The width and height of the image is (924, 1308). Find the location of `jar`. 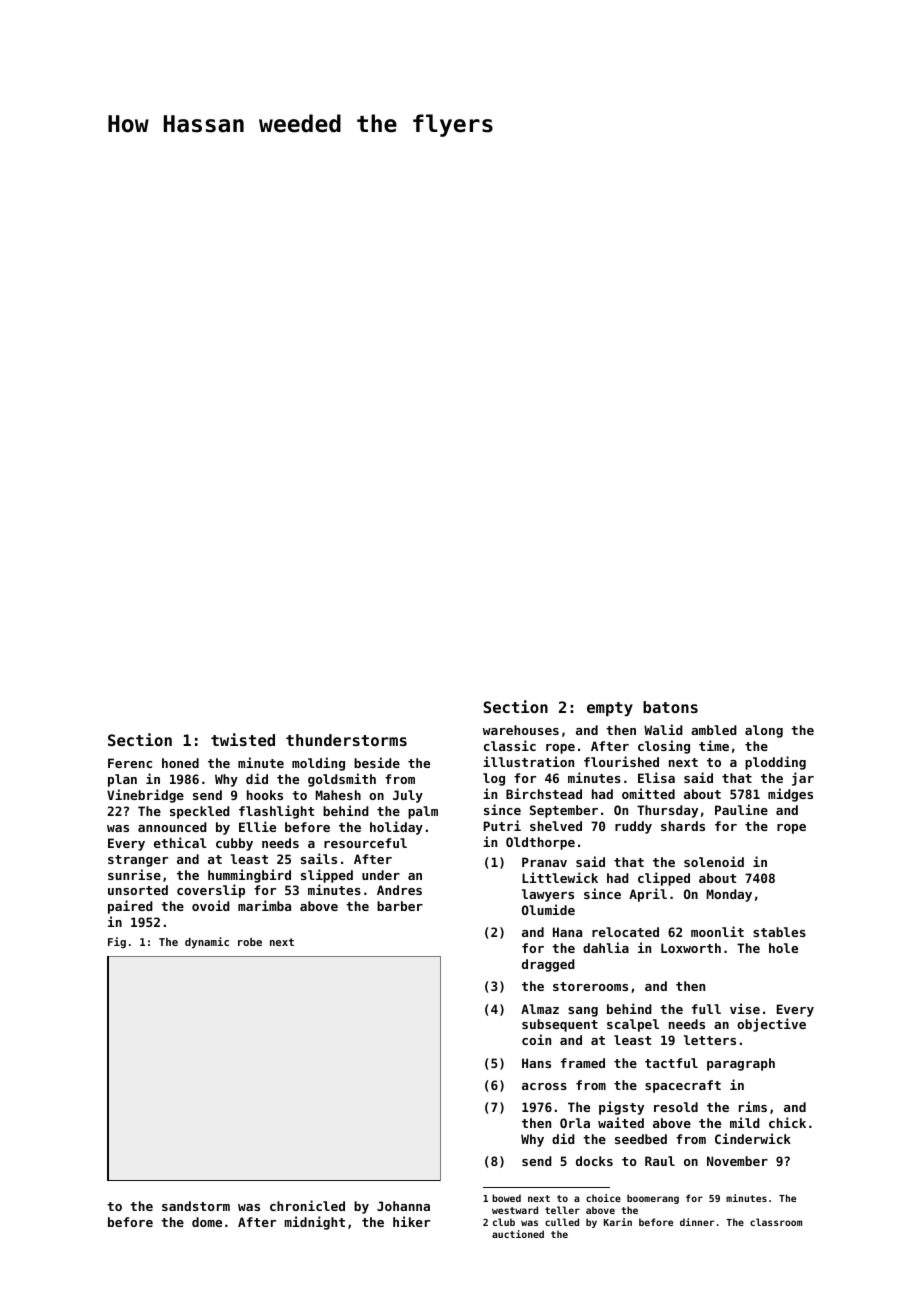

jar is located at coordinates (803, 779).
